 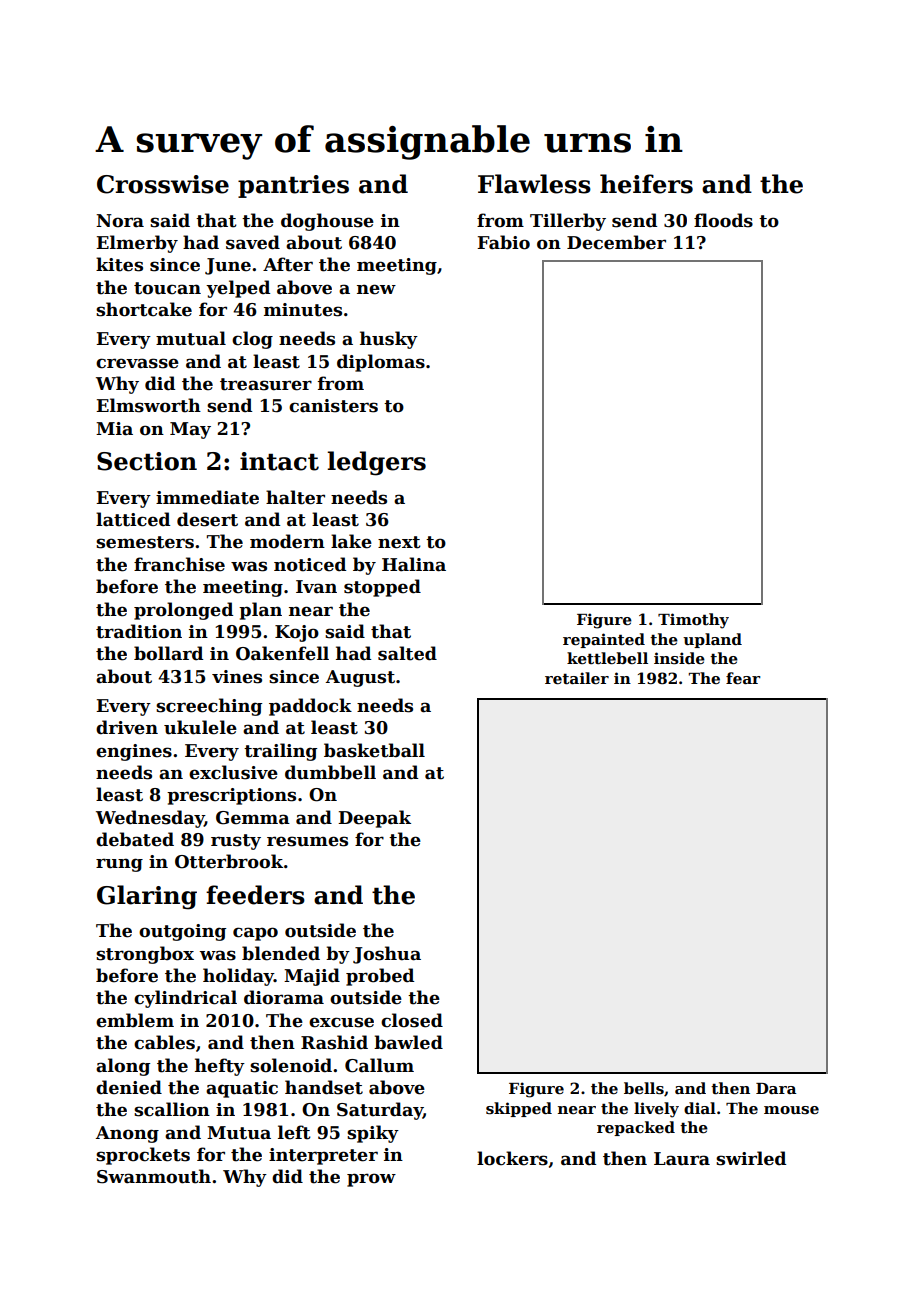 What do you see at coordinates (743, 678) in the image?
I see `fear` at bounding box center [743, 678].
